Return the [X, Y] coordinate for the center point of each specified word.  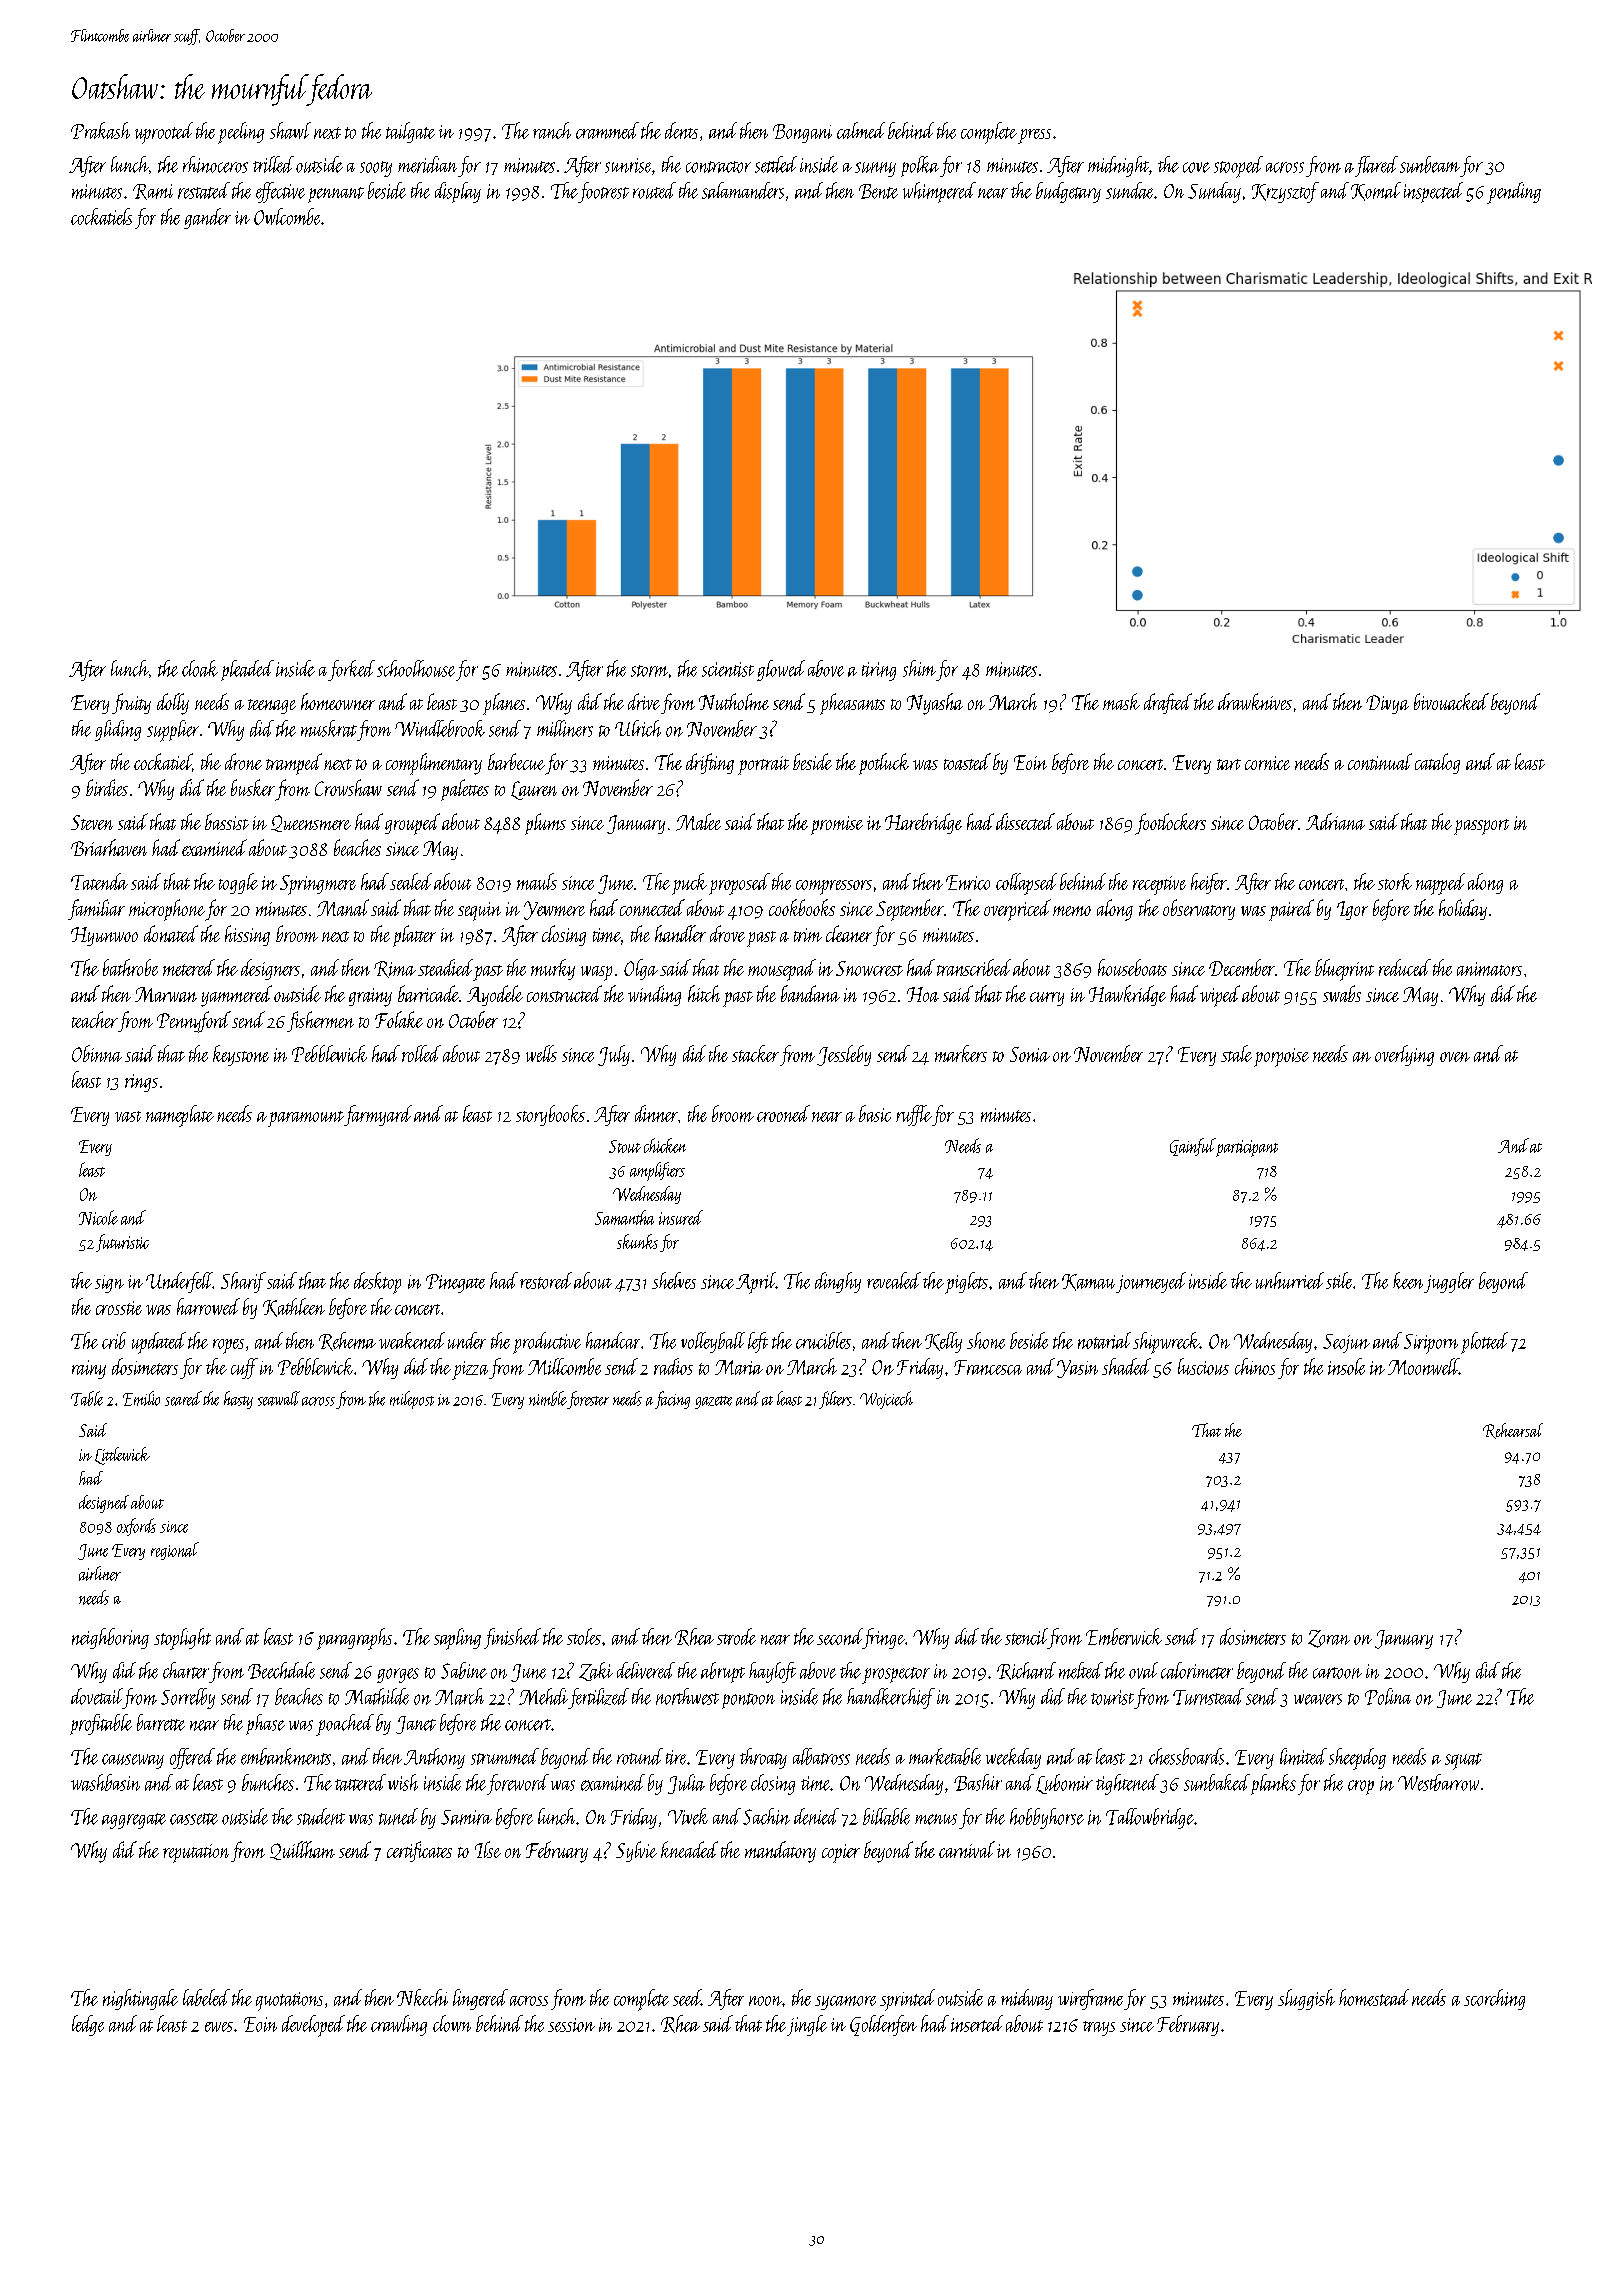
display [458, 192]
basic [875, 1113]
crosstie [119, 1308]
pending [1514, 193]
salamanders [743, 190]
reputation [196, 1853]
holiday [1463, 909]
